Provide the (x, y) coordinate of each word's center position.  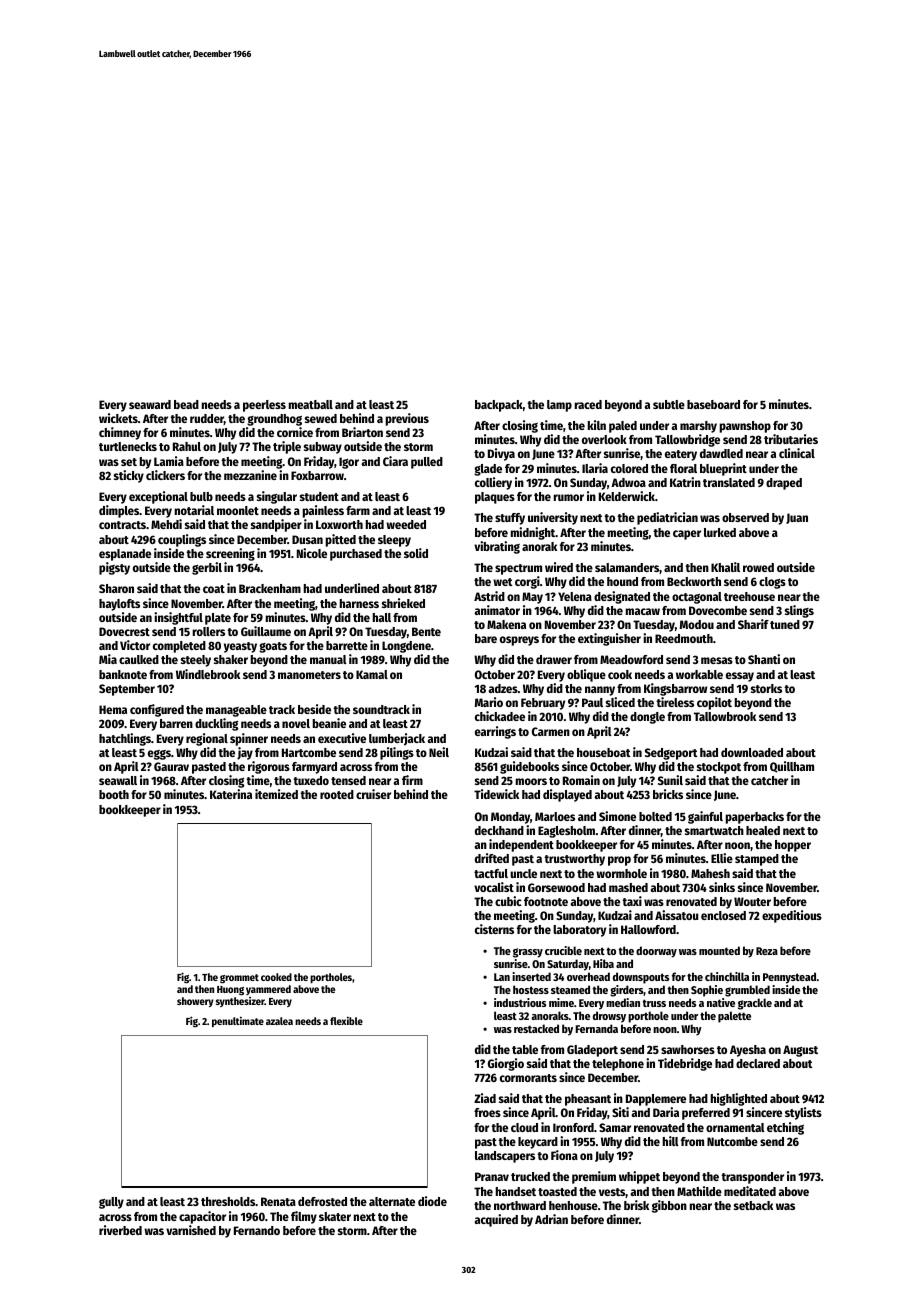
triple (287, 447)
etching (785, 1128)
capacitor (202, 1217)
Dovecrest (124, 631)
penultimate (238, 1021)
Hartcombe (309, 752)
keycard (538, 1143)
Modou (697, 624)
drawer (554, 659)
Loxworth (339, 524)
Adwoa (628, 482)
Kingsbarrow (675, 689)
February (543, 704)
